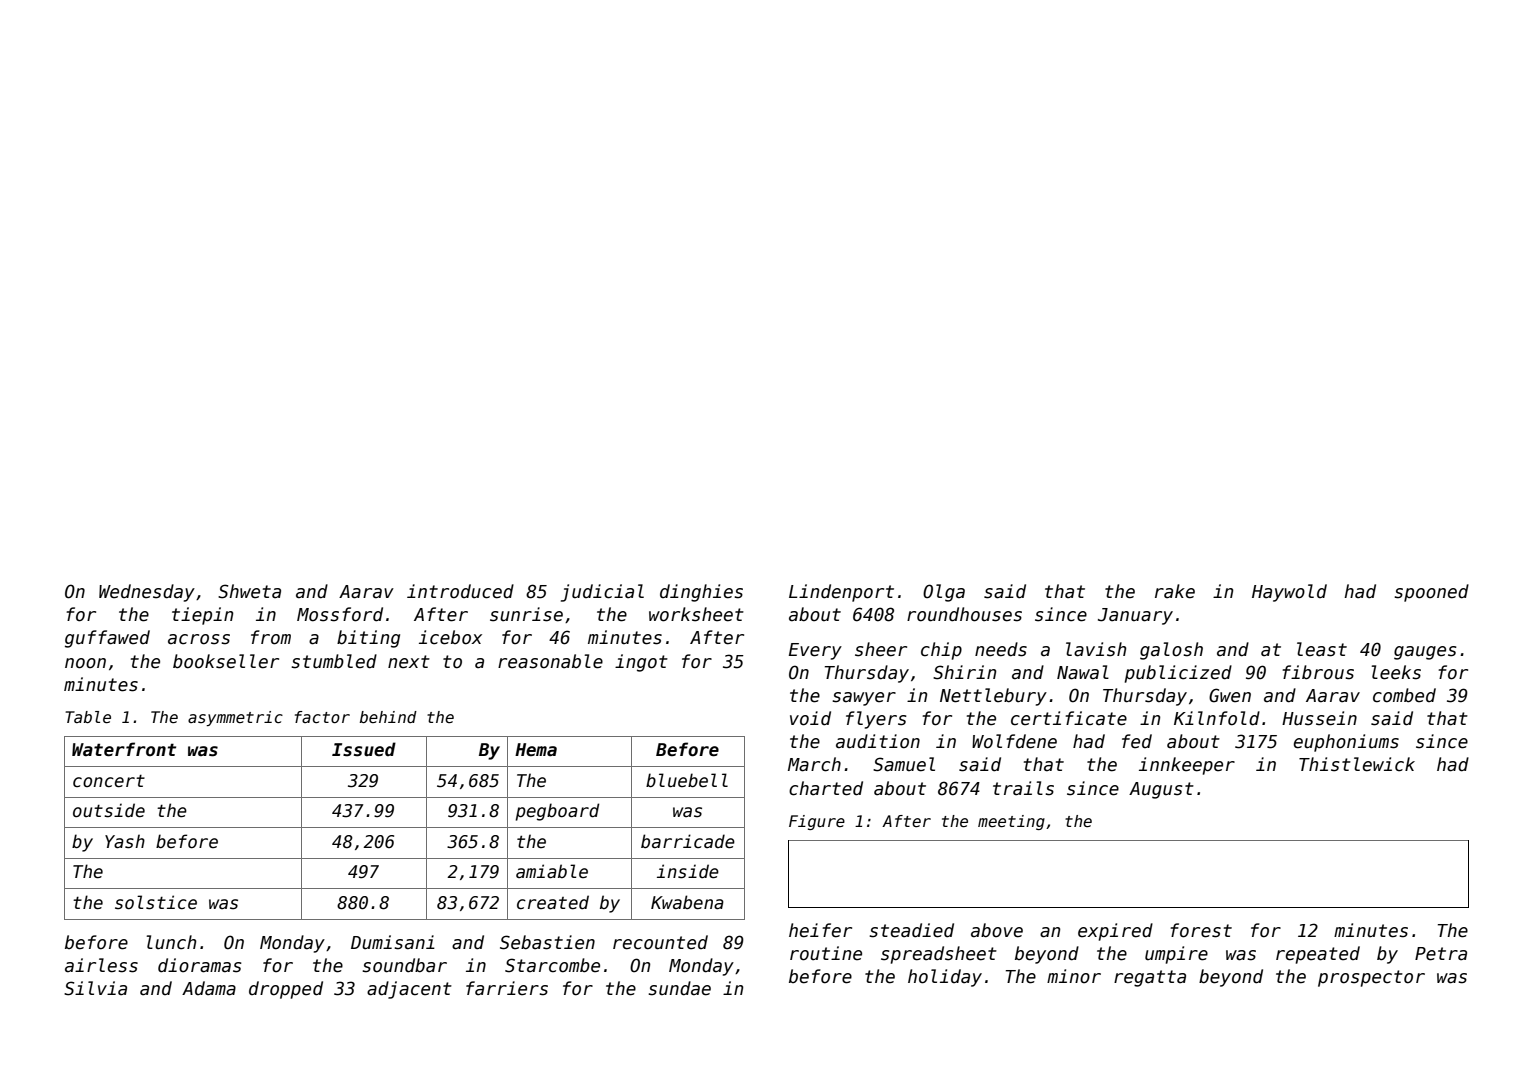 The image size is (1533, 1084). Describe the element at coordinates (1175, 591) in the image. I see `rake` at that location.
